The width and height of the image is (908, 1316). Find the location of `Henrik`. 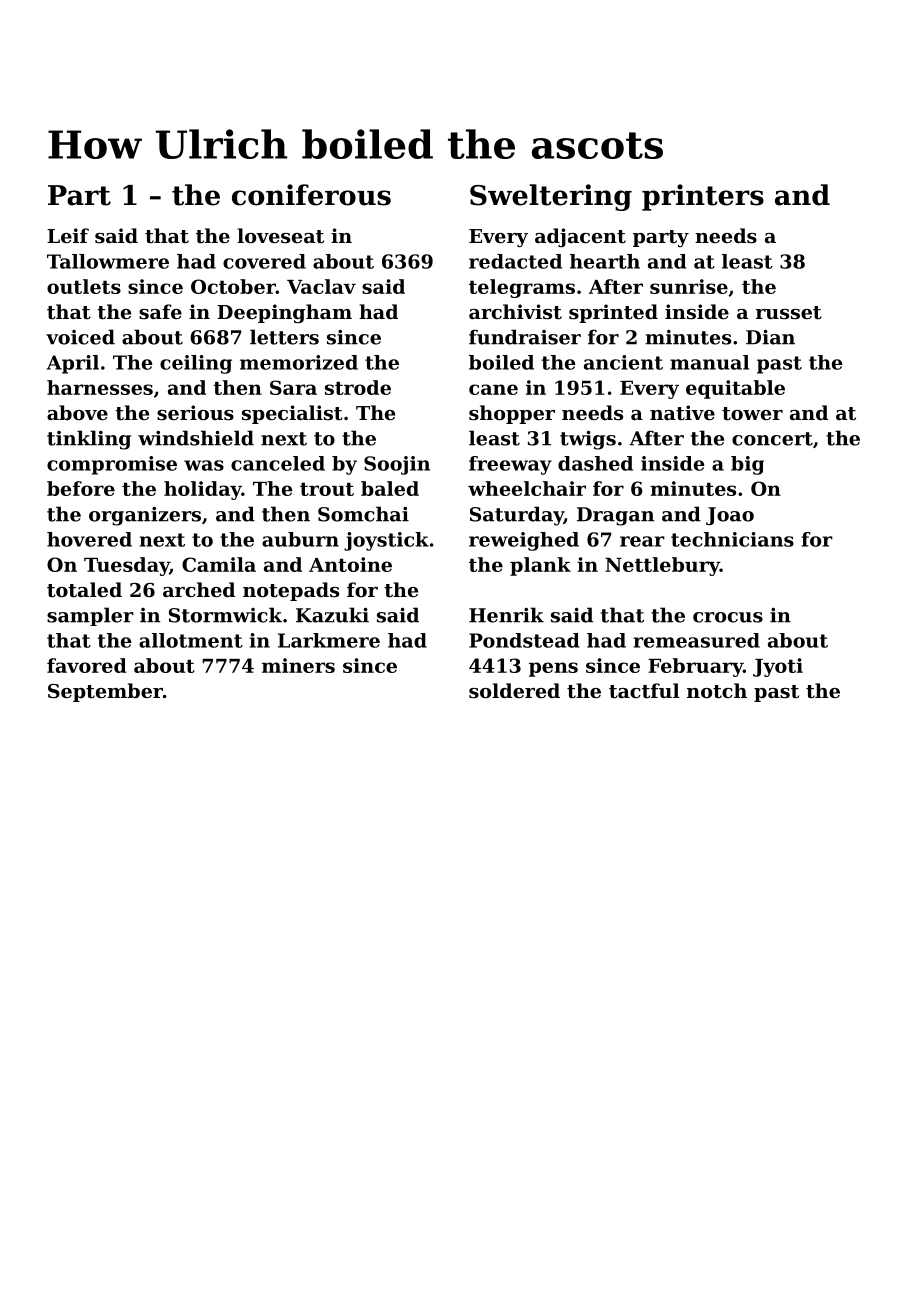

Henrik is located at coordinates (506, 615).
